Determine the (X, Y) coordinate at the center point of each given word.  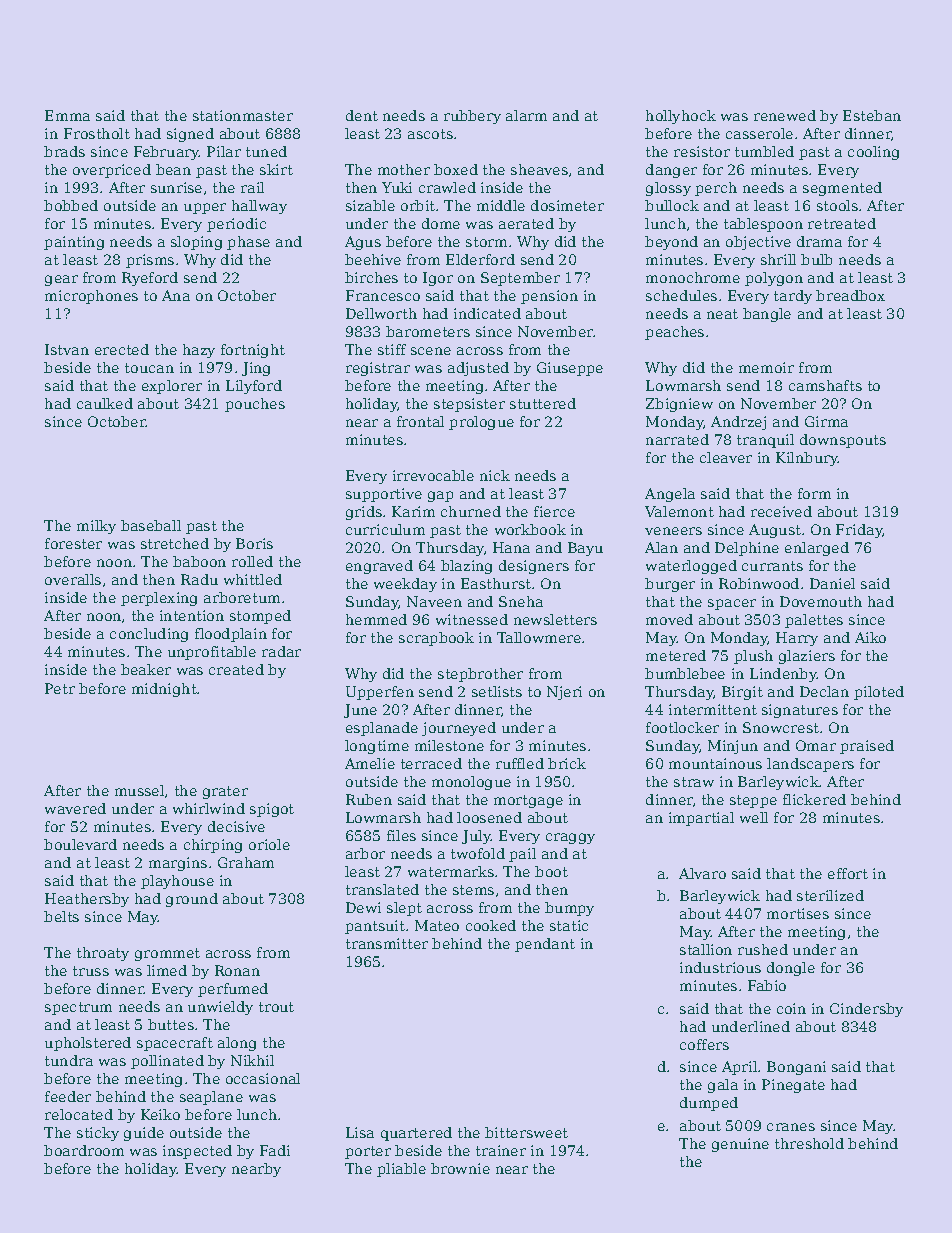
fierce (554, 511)
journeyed (459, 729)
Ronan (237, 970)
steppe (753, 801)
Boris (254, 543)
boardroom (84, 1150)
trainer (501, 1150)
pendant (545, 945)
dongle (791, 969)
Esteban (872, 115)
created (236, 669)
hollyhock (681, 117)
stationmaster (243, 115)
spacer (732, 604)
